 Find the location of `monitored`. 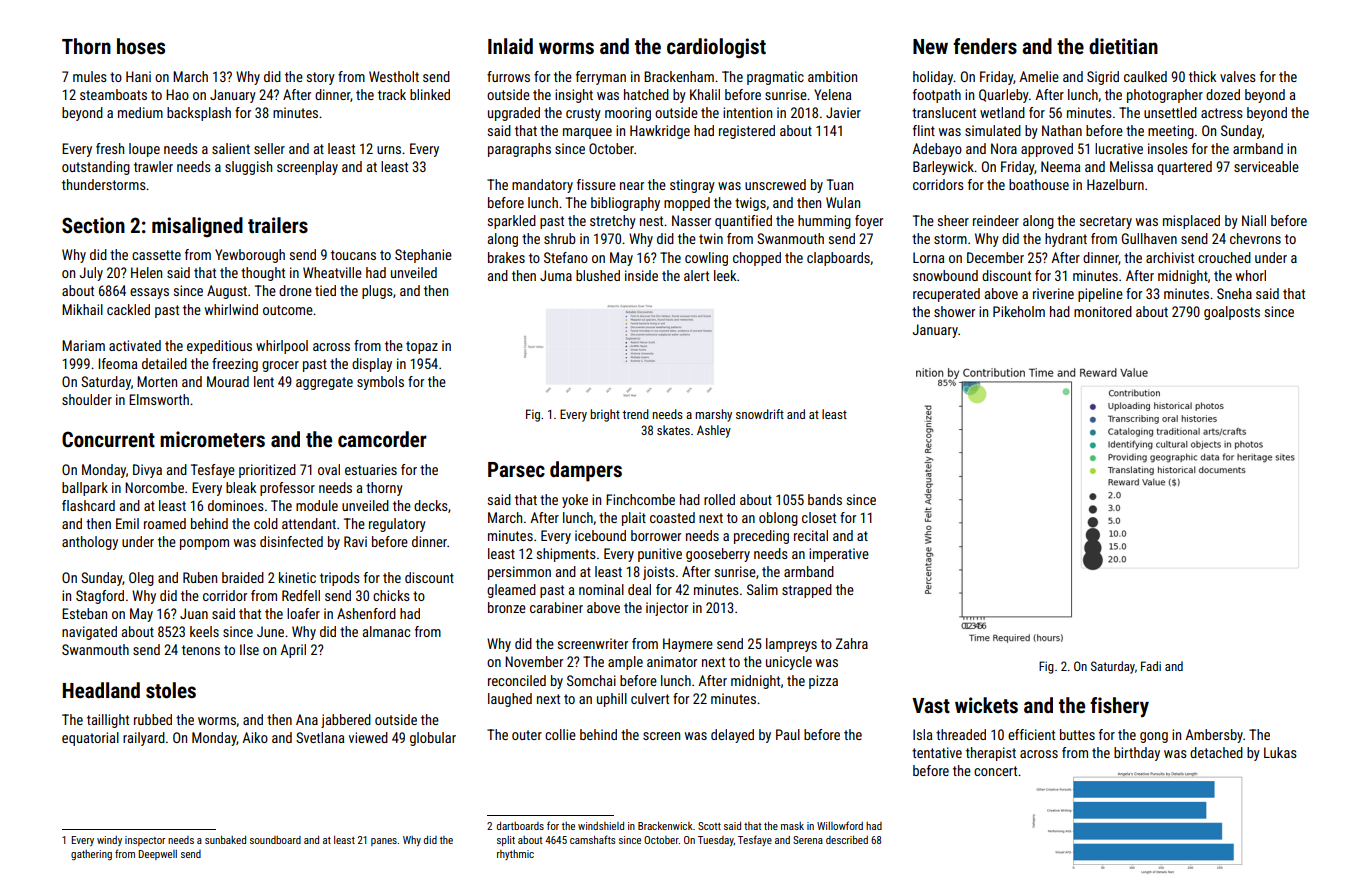

monitored is located at coordinates (1103, 311).
